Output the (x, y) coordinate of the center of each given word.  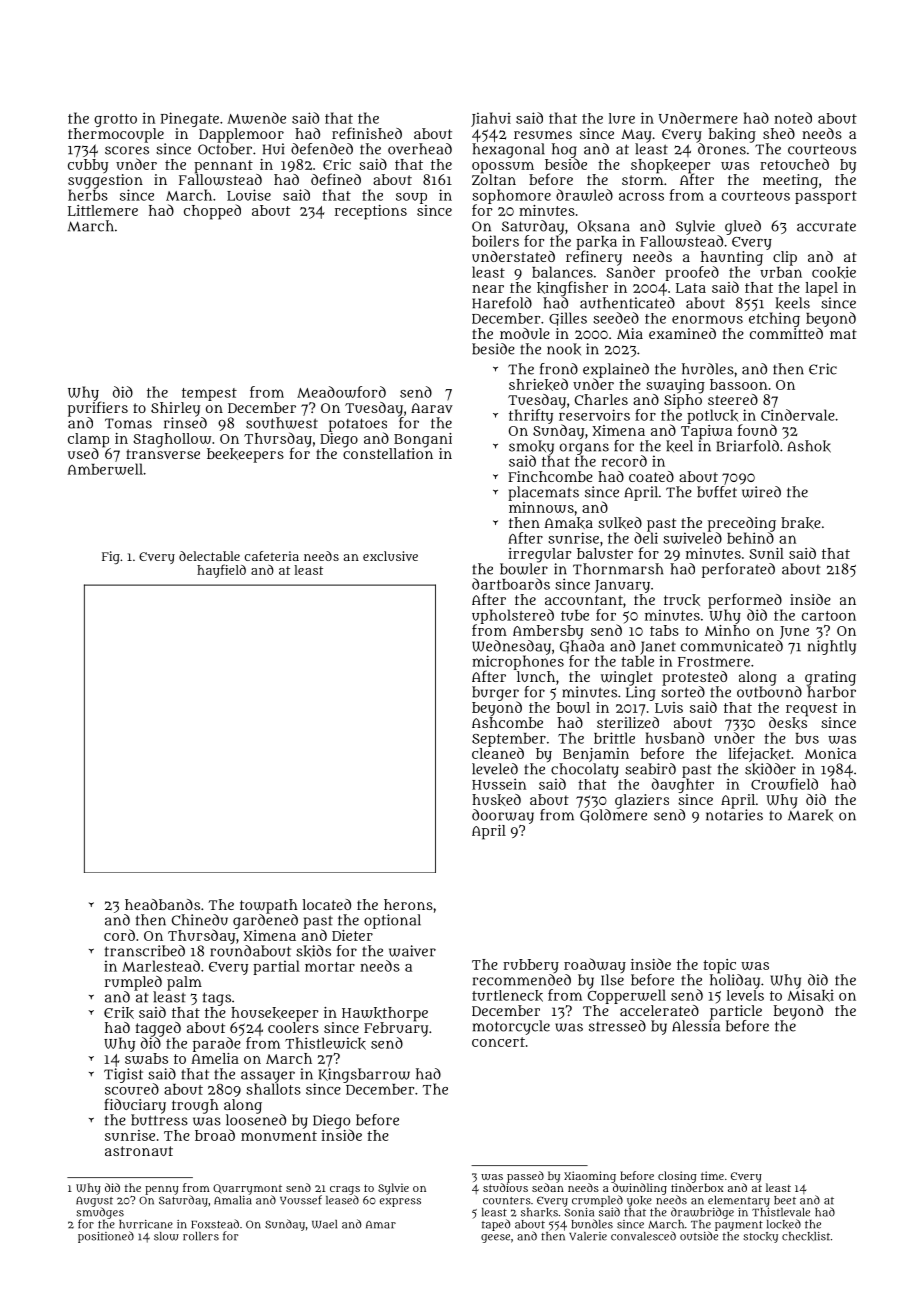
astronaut (139, 1151)
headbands (162, 904)
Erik (119, 1013)
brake (801, 523)
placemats (543, 493)
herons (408, 904)
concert (498, 1042)
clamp (88, 440)
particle (736, 1012)
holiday (735, 981)
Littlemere (103, 210)
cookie (834, 272)
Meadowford (341, 392)
